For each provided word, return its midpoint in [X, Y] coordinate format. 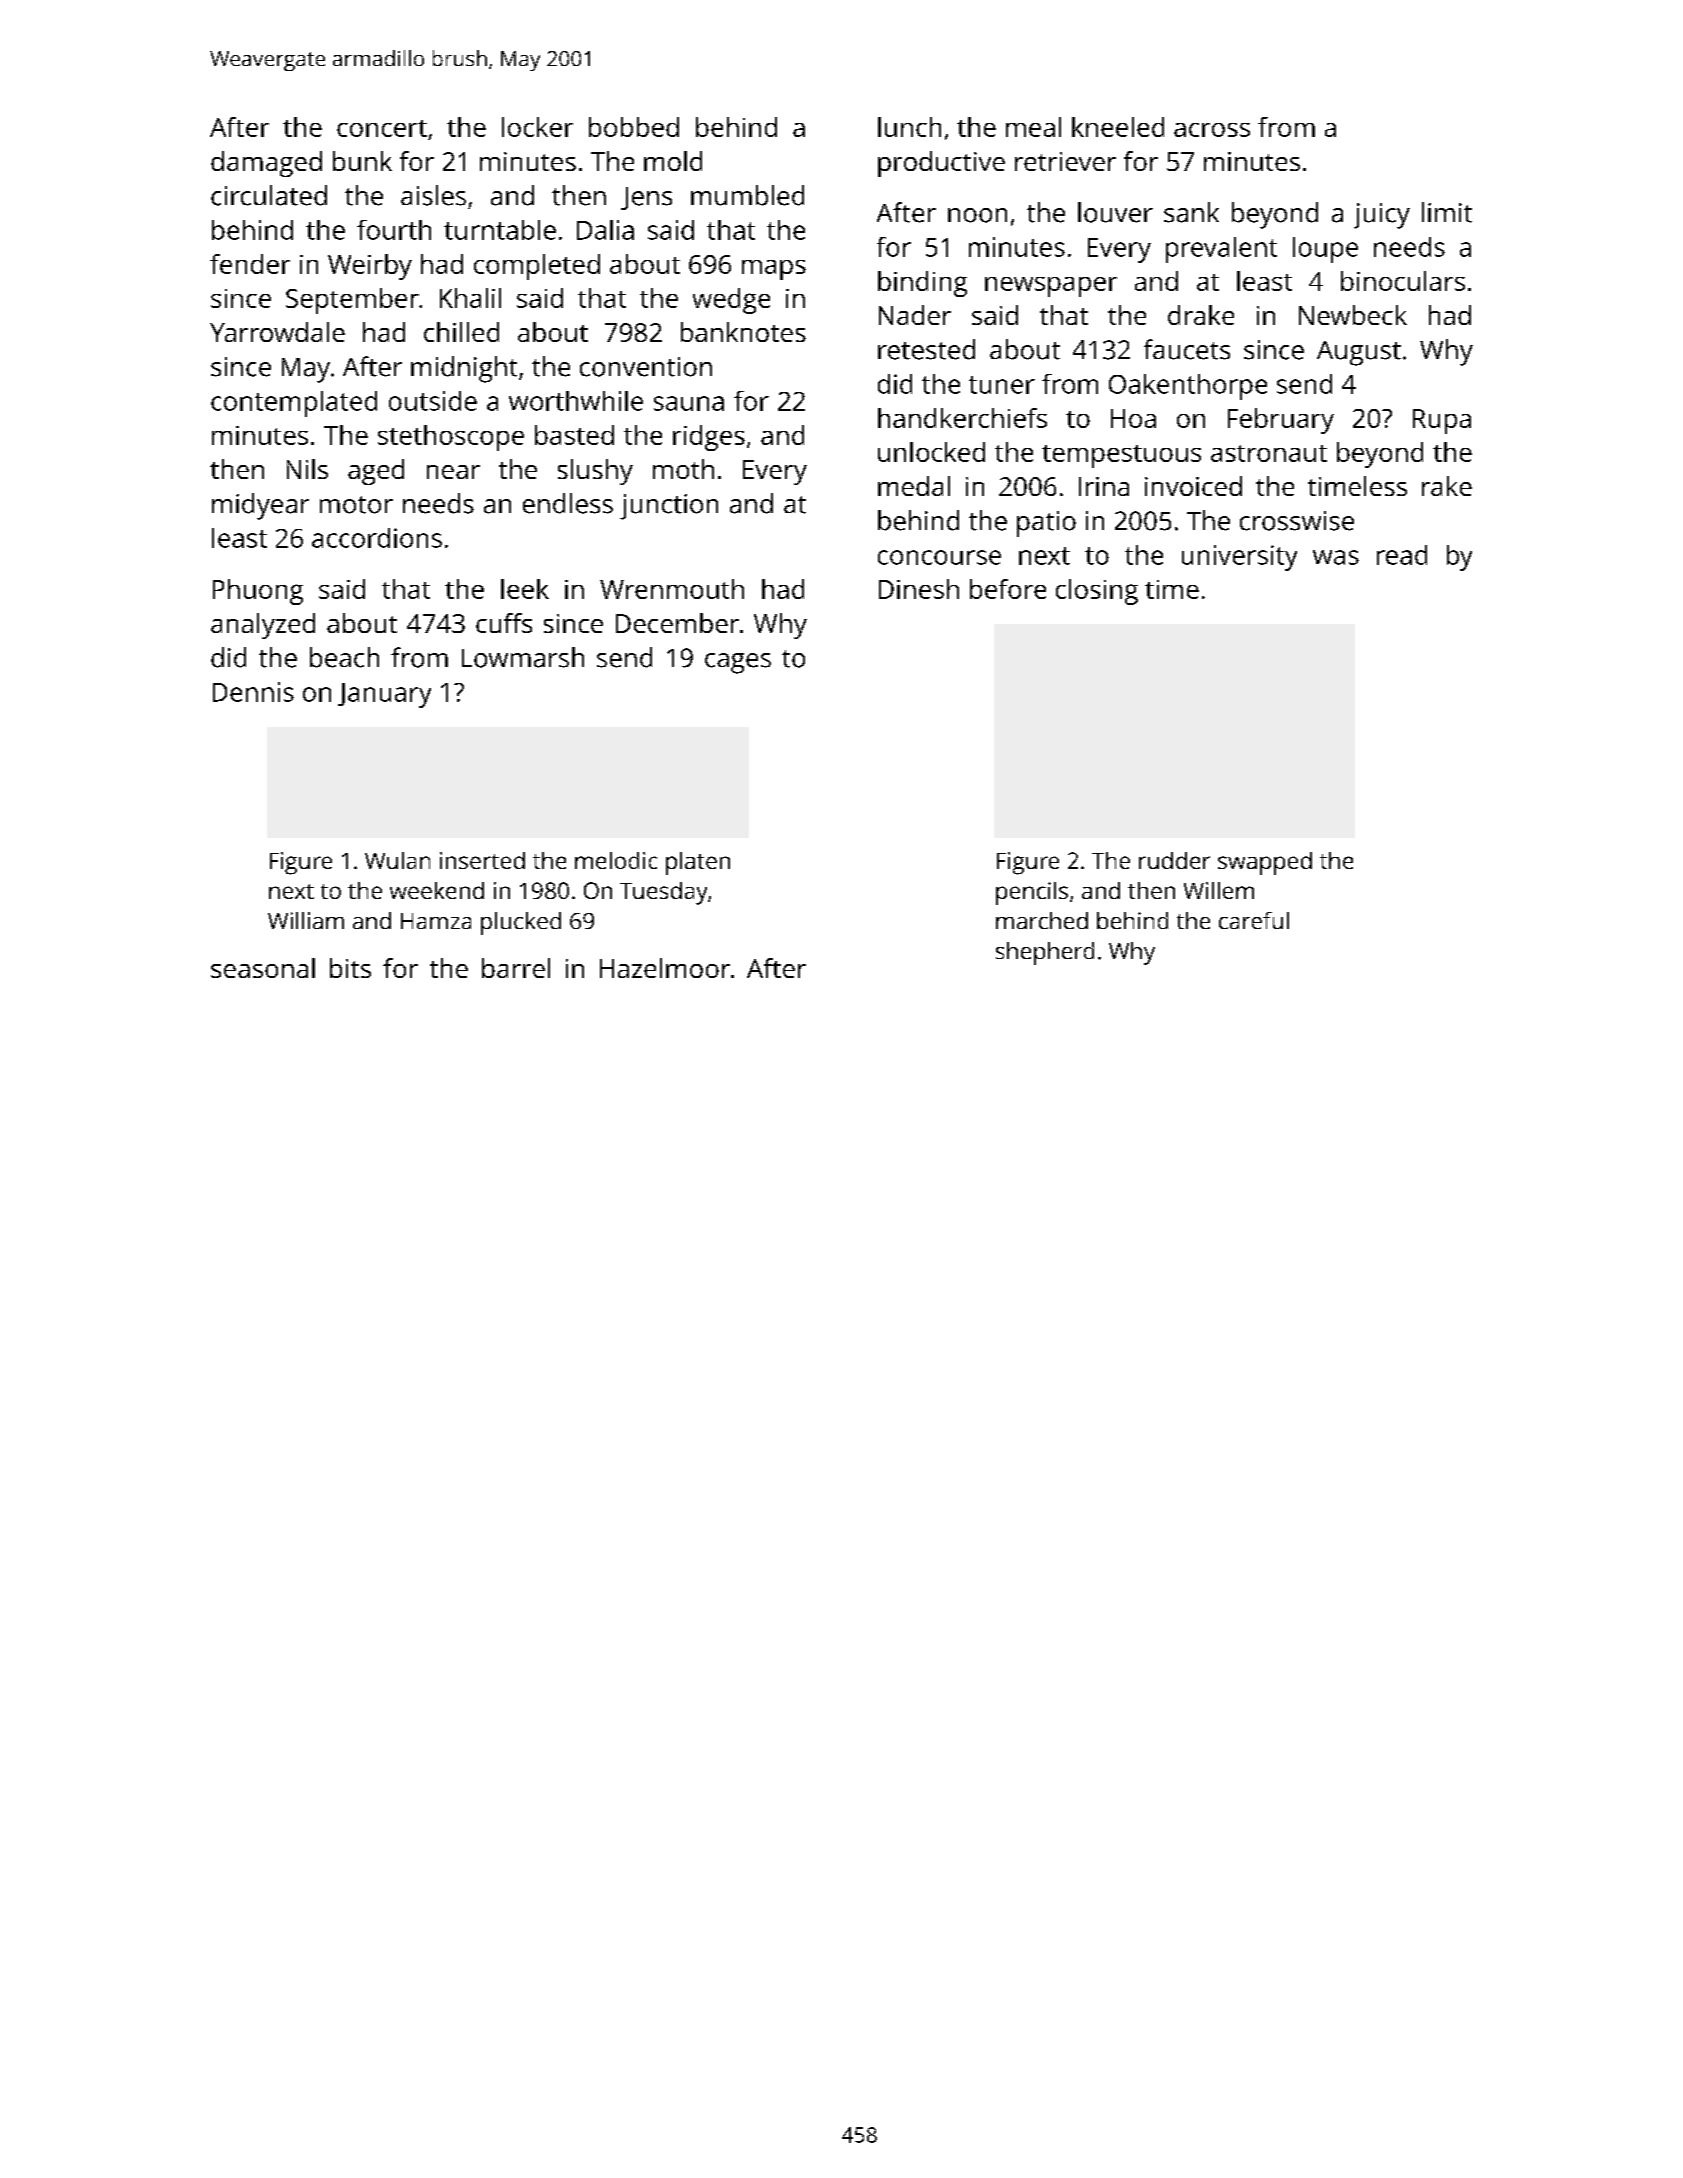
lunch [909, 127]
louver [1115, 212]
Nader [915, 315]
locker [537, 127]
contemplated [294, 404]
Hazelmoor [665, 968]
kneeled [1118, 127]
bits [350, 968]
